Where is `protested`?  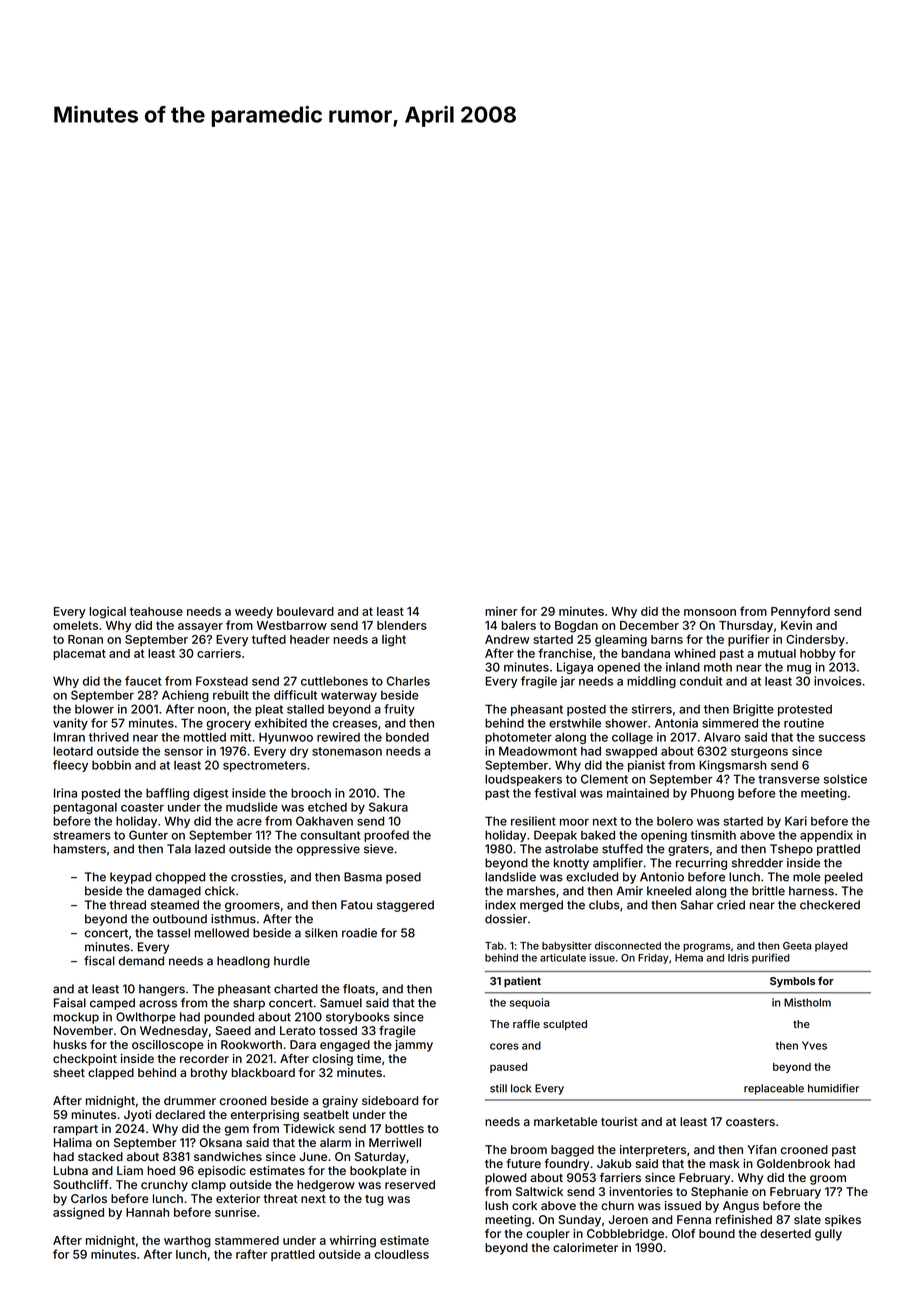 protested is located at coordinates (805, 710).
